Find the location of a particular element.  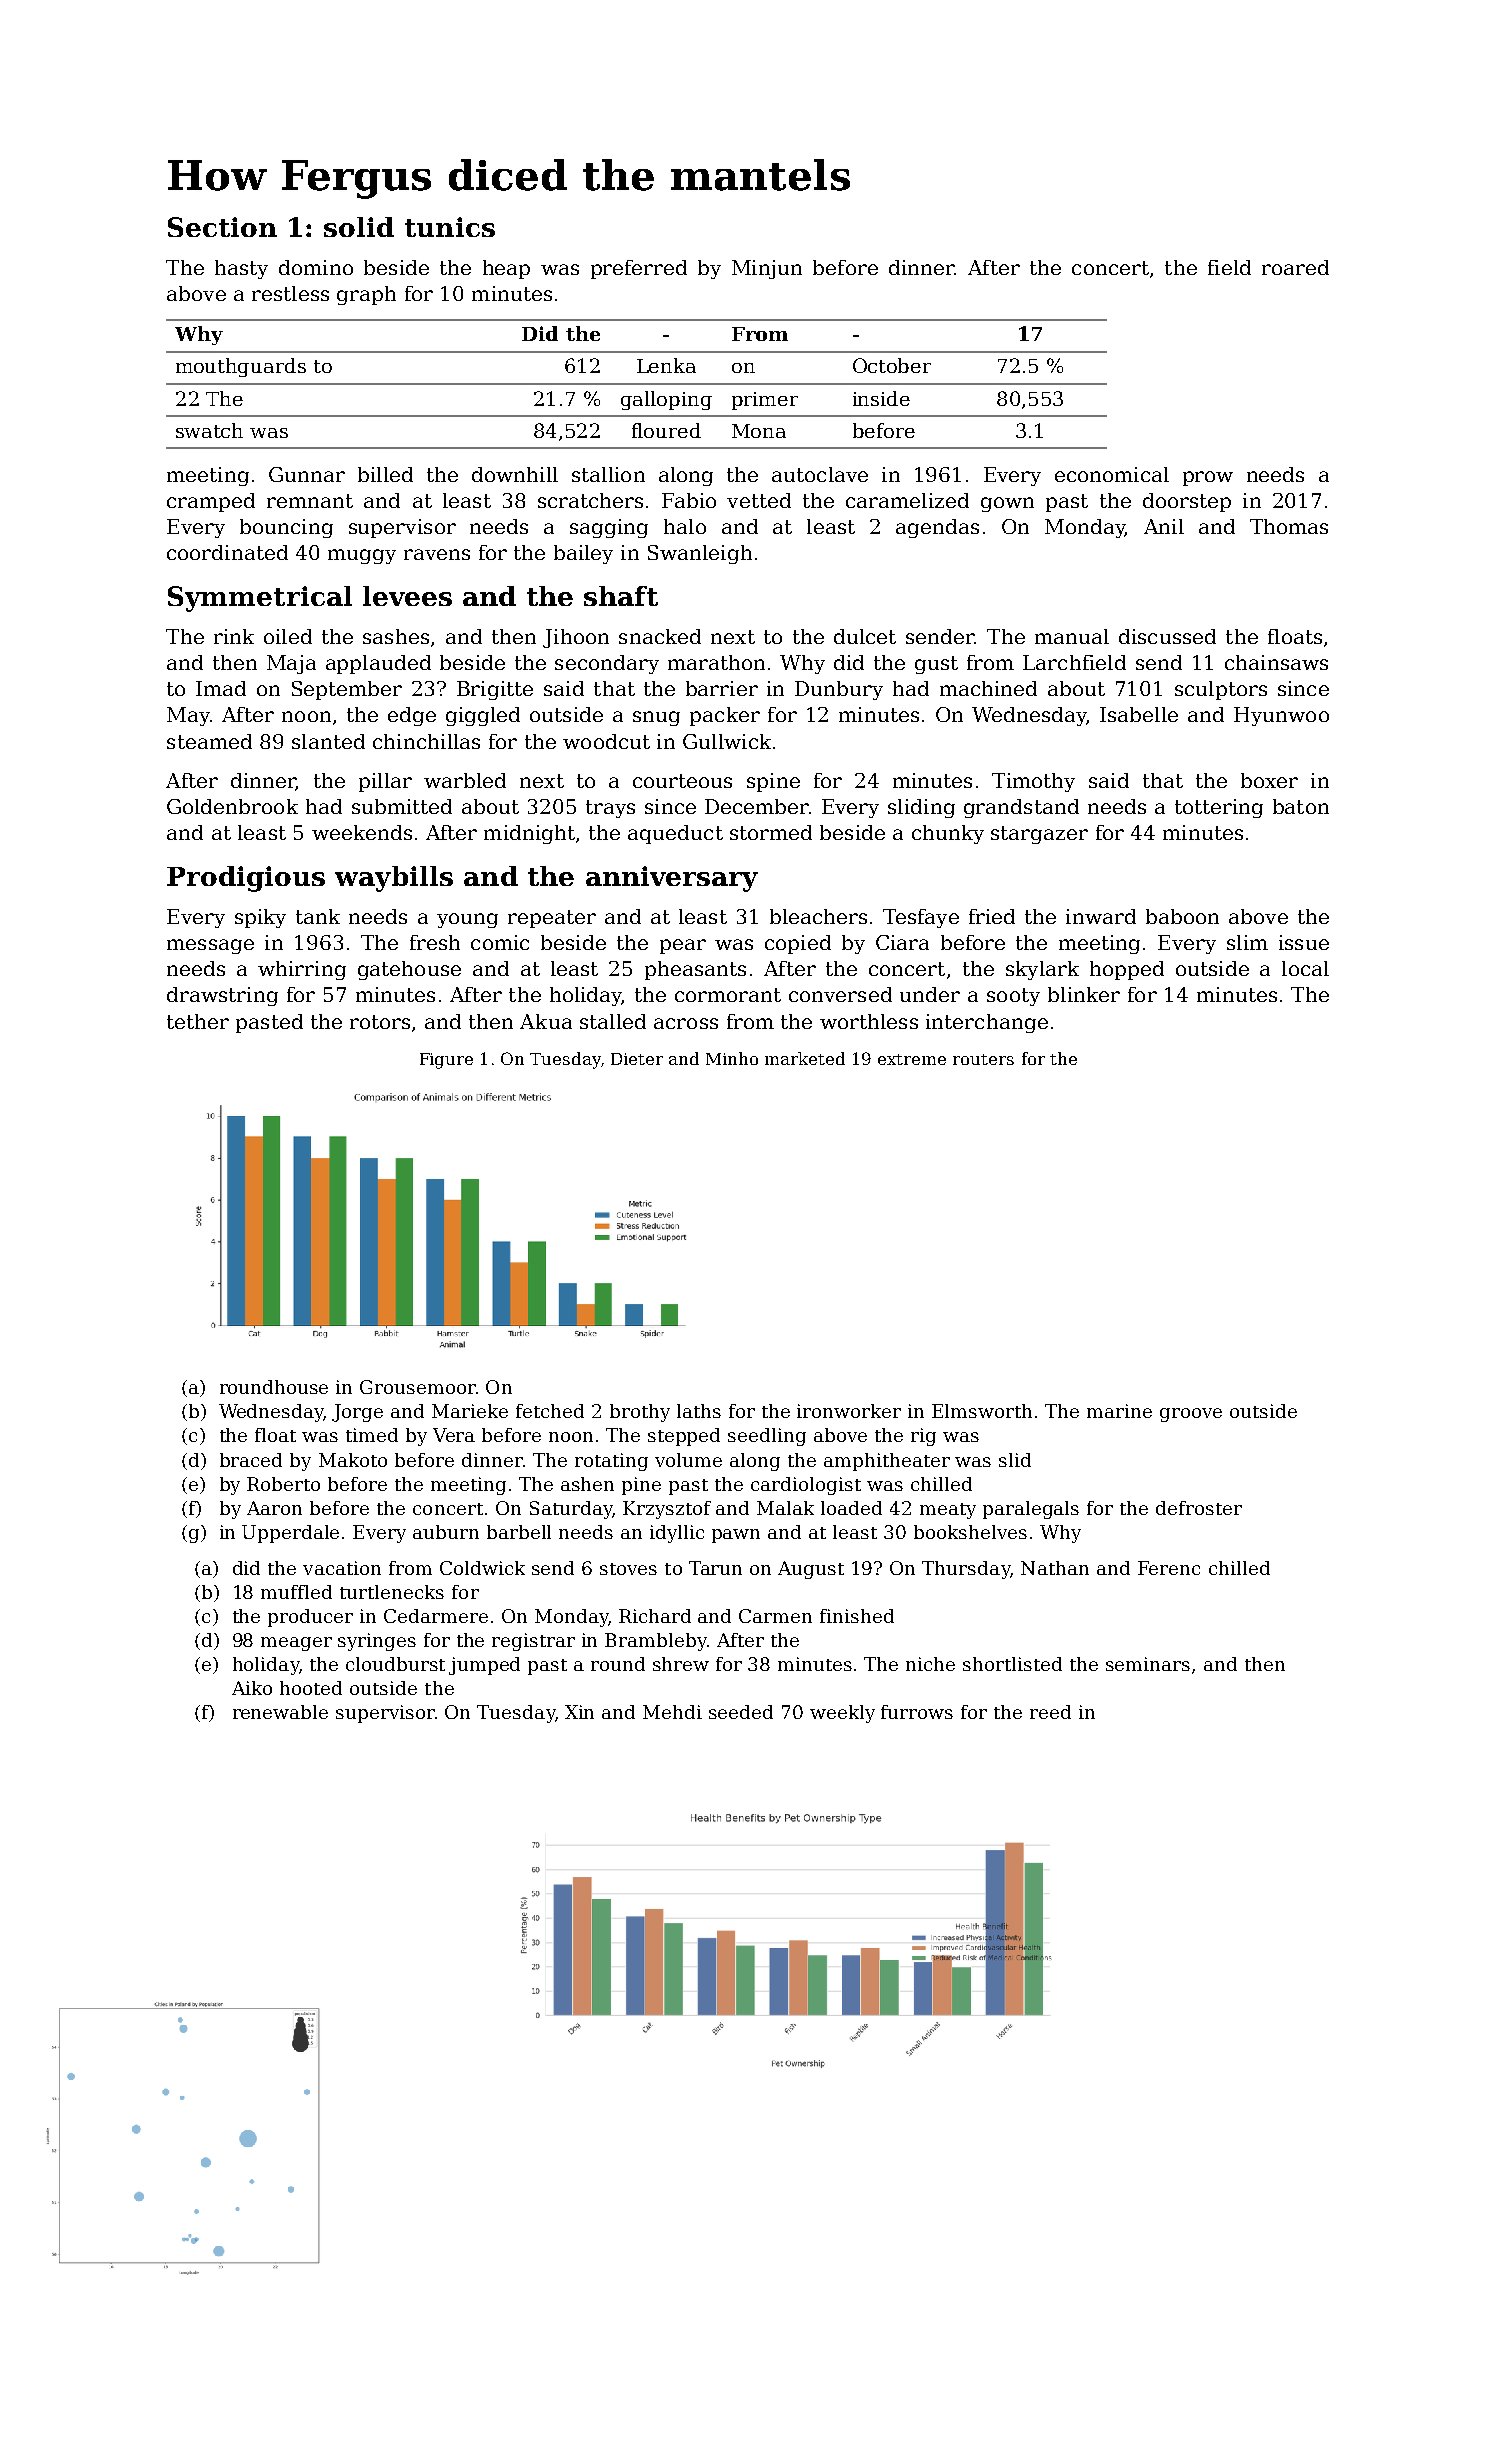

Thomas is located at coordinates (1289, 526).
